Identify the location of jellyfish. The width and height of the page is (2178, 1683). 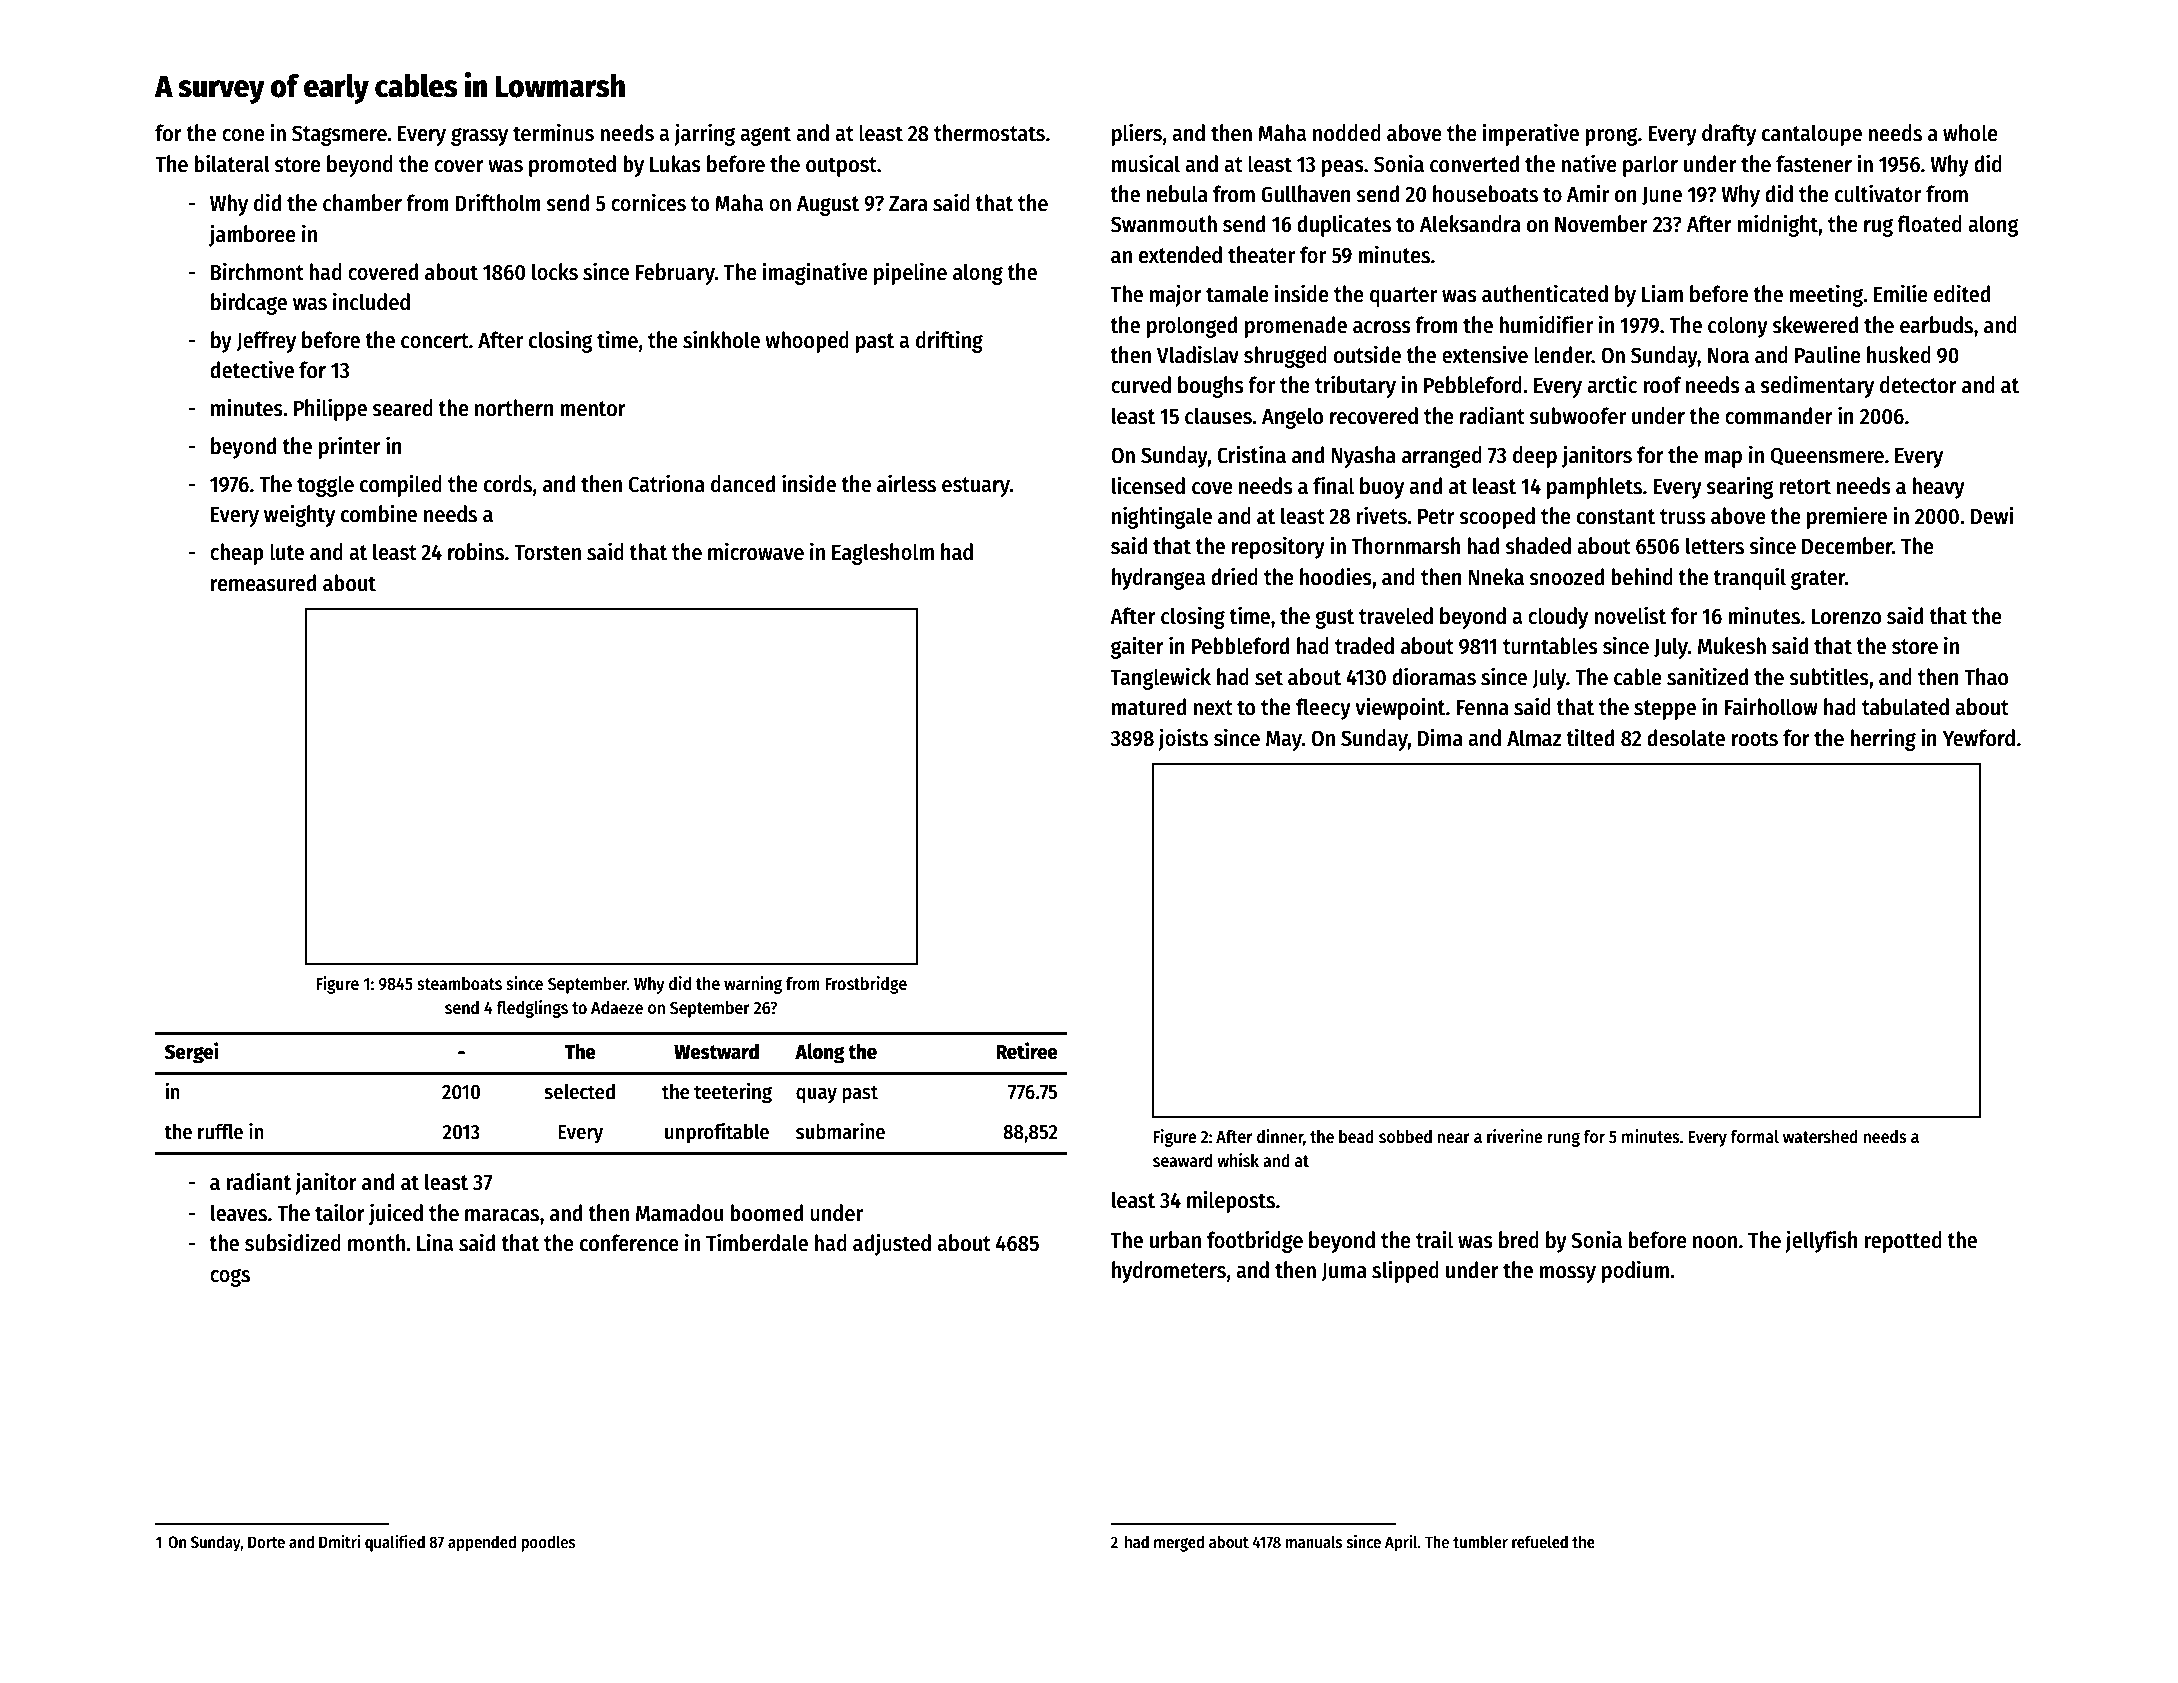
(1821, 1241).
